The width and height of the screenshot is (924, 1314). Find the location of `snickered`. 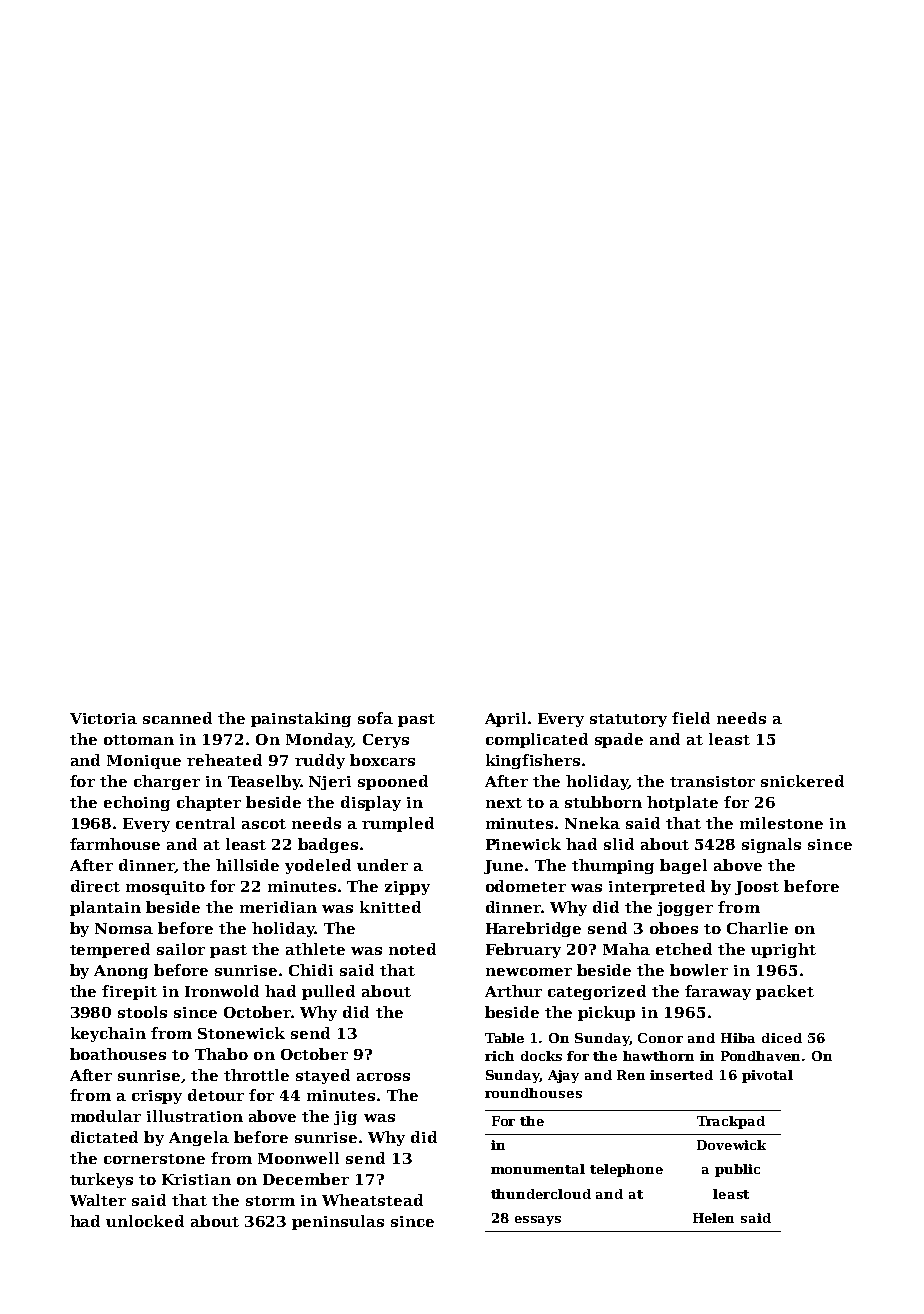

snickered is located at coordinates (802, 781).
